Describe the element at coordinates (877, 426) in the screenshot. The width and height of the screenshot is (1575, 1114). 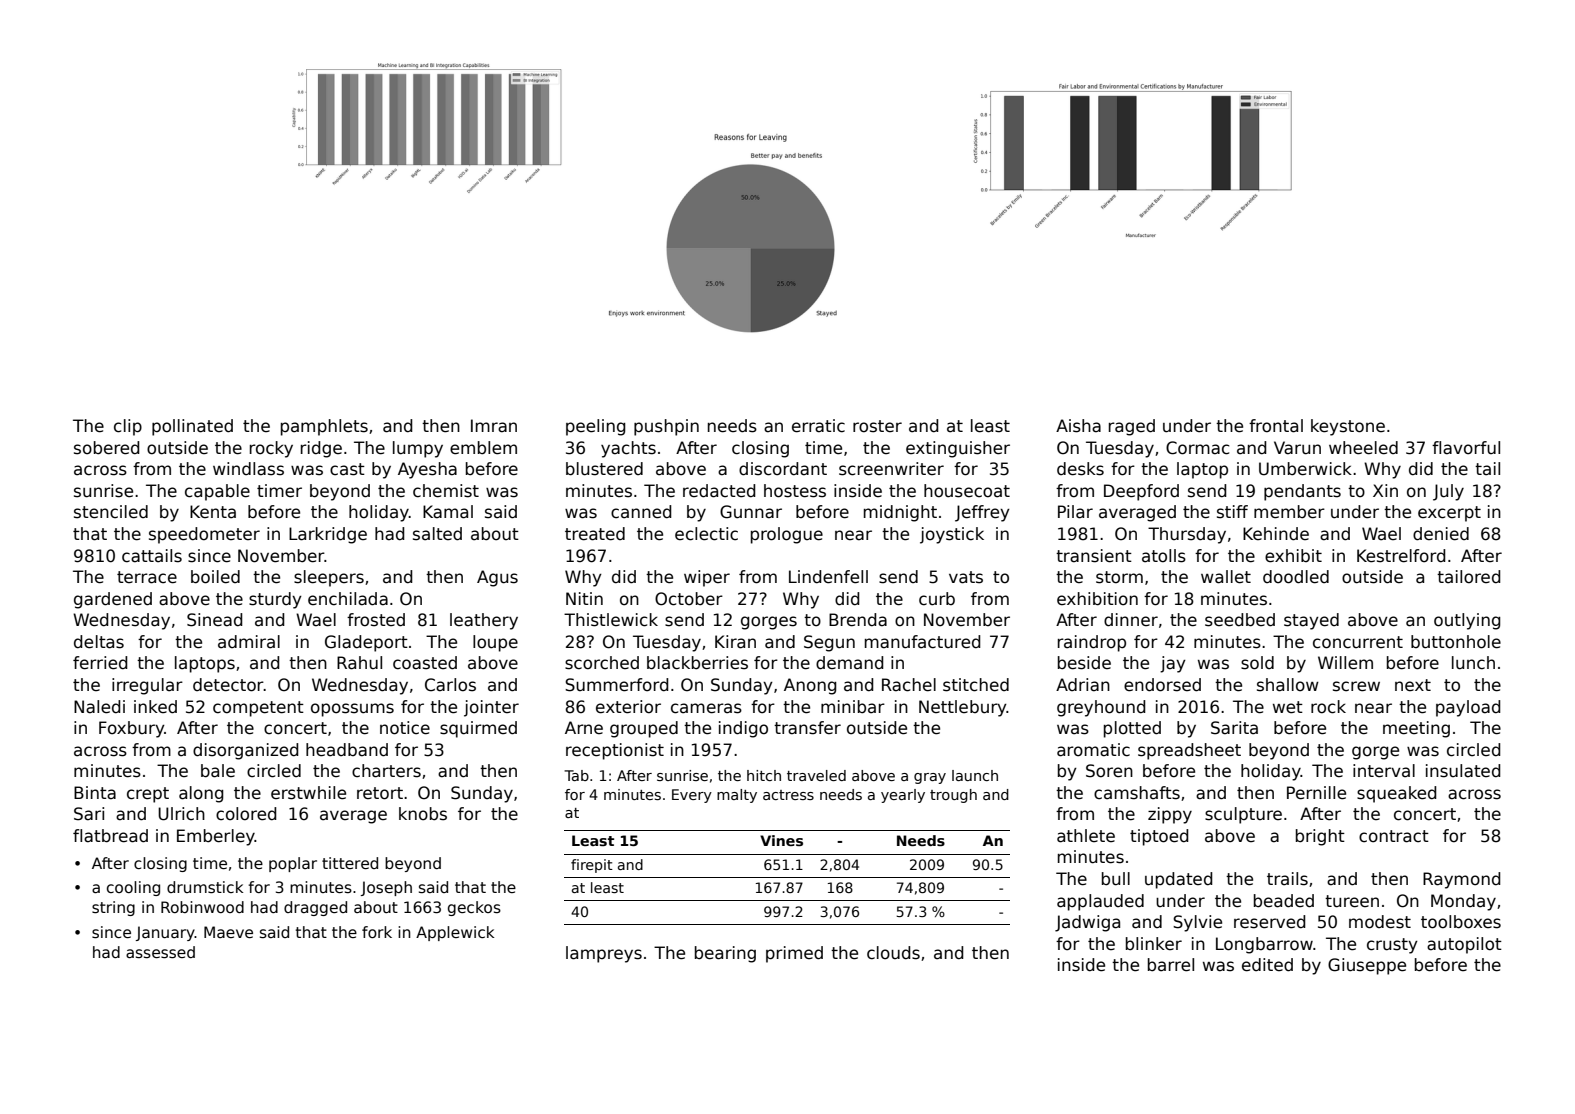
I see `roster` at that location.
